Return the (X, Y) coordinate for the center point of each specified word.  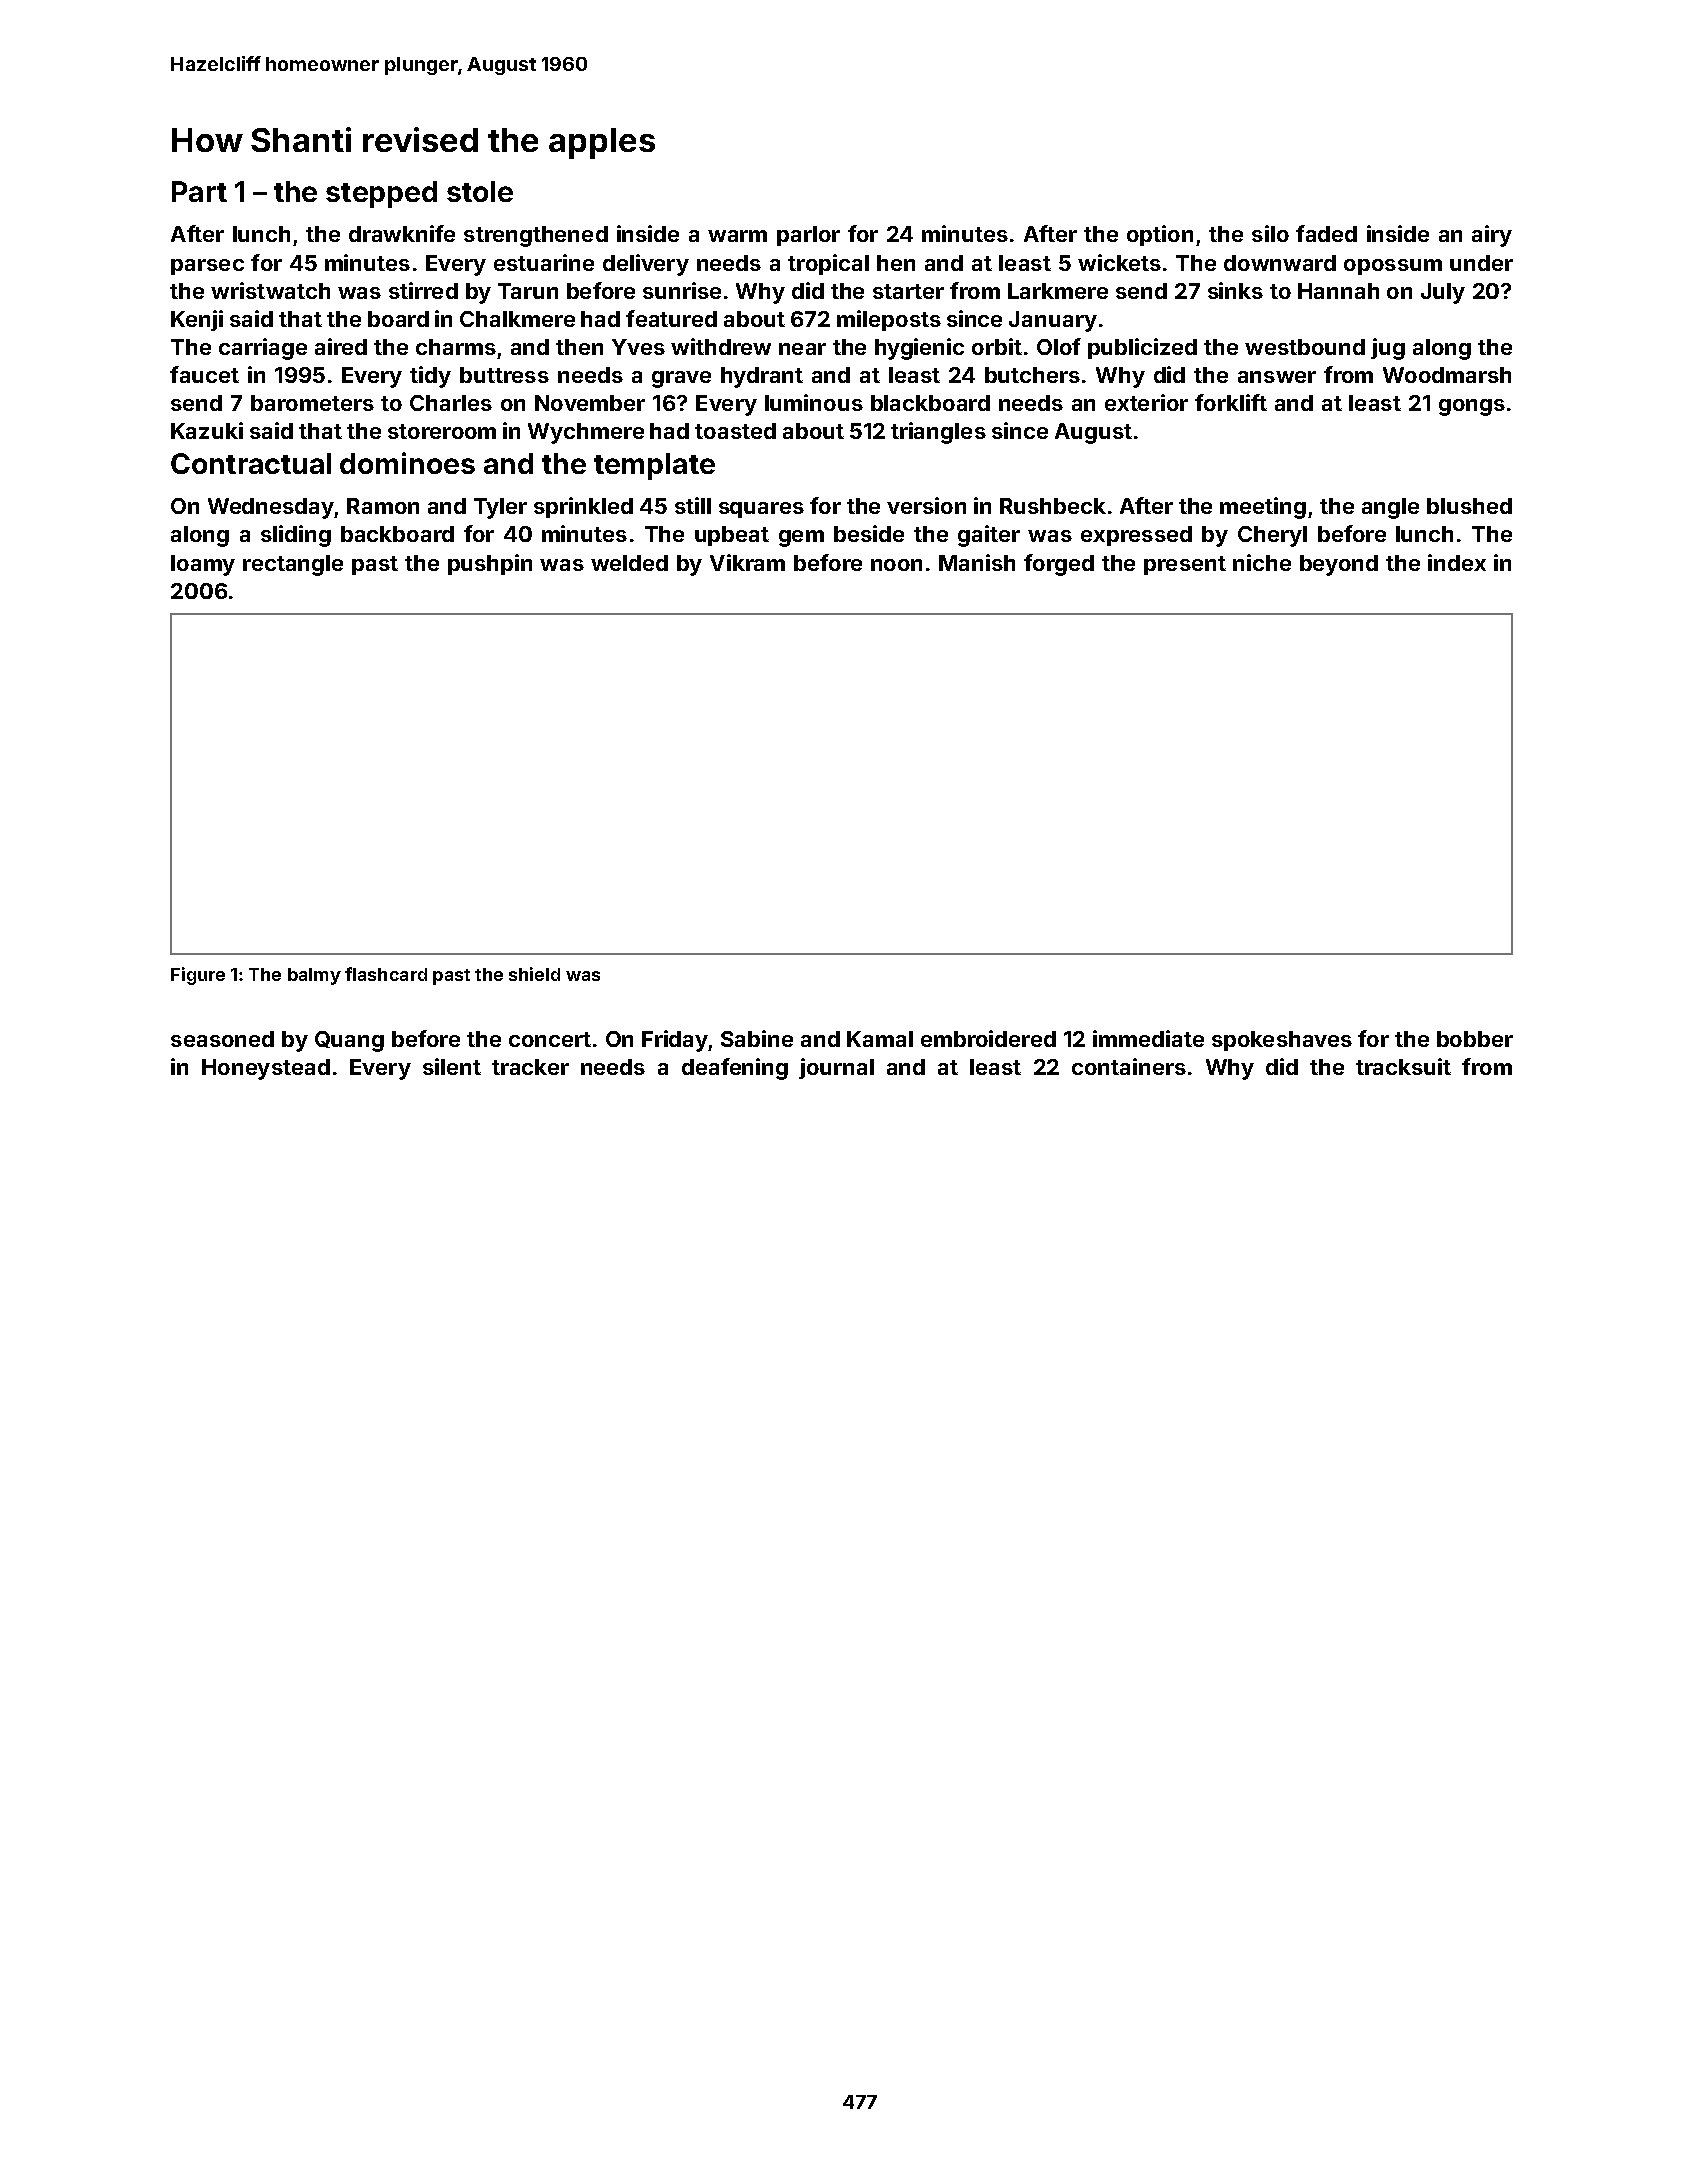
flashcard (386, 974)
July (1443, 293)
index (1457, 562)
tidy (430, 377)
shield (534, 974)
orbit (997, 346)
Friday (675, 1041)
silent (452, 1066)
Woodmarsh (1447, 375)
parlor (808, 236)
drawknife (402, 233)
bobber (1475, 1039)
